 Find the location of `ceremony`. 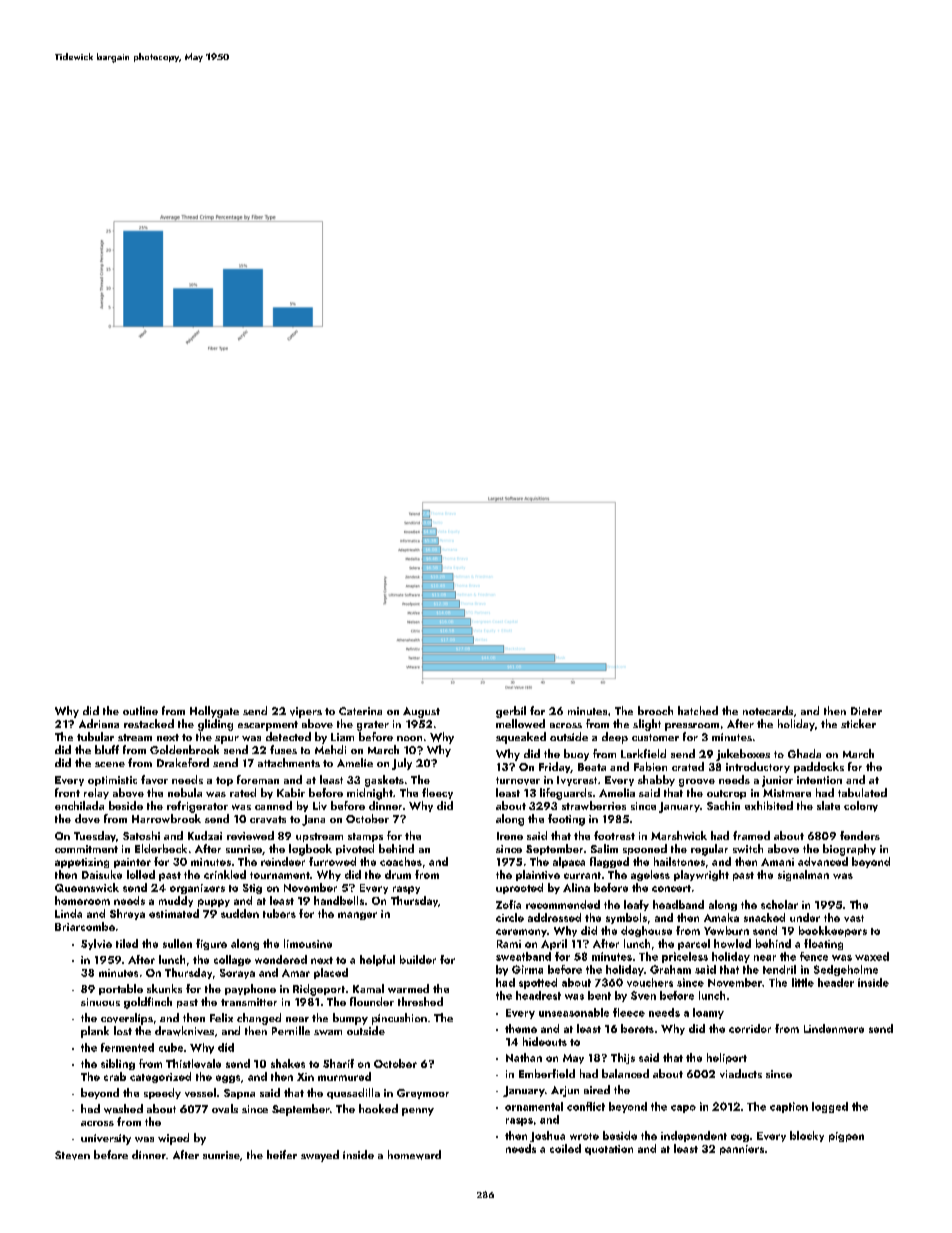

ceremony is located at coordinates (521, 933).
